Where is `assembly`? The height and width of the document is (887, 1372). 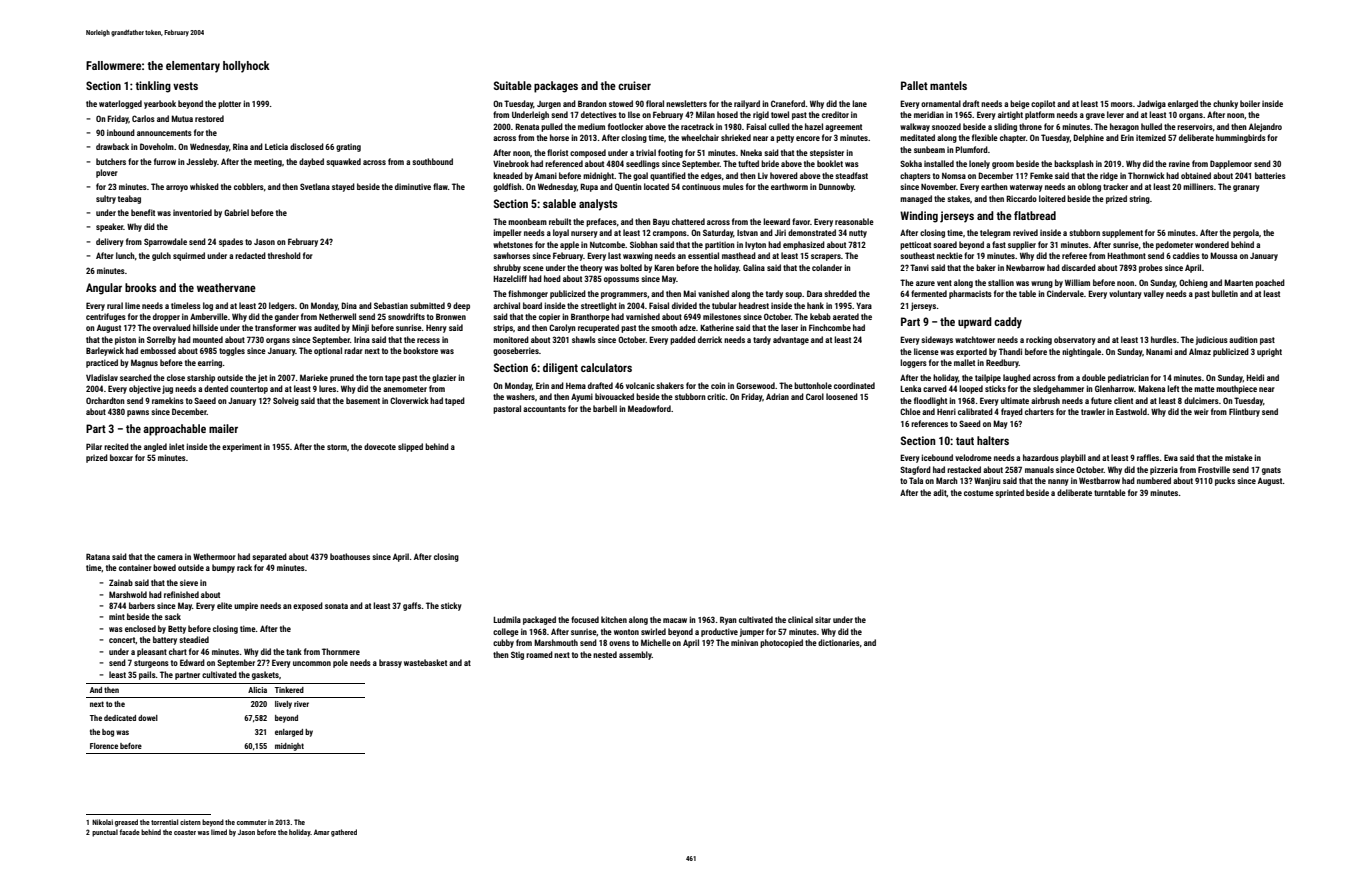
assembly is located at coordinates (635, 655).
